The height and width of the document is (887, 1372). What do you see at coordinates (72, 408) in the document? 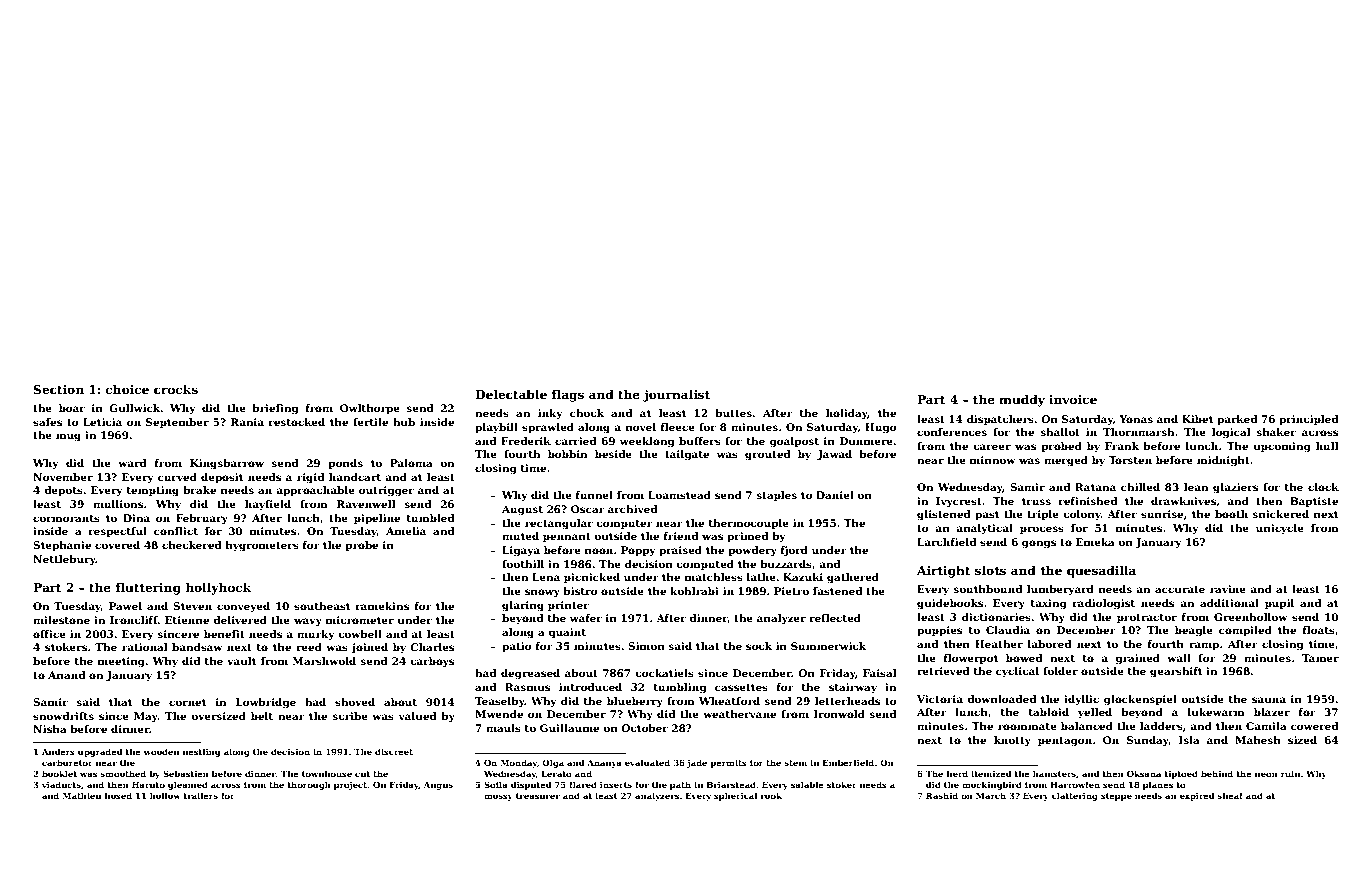
I see `boar` at bounding box center [72, 408].
